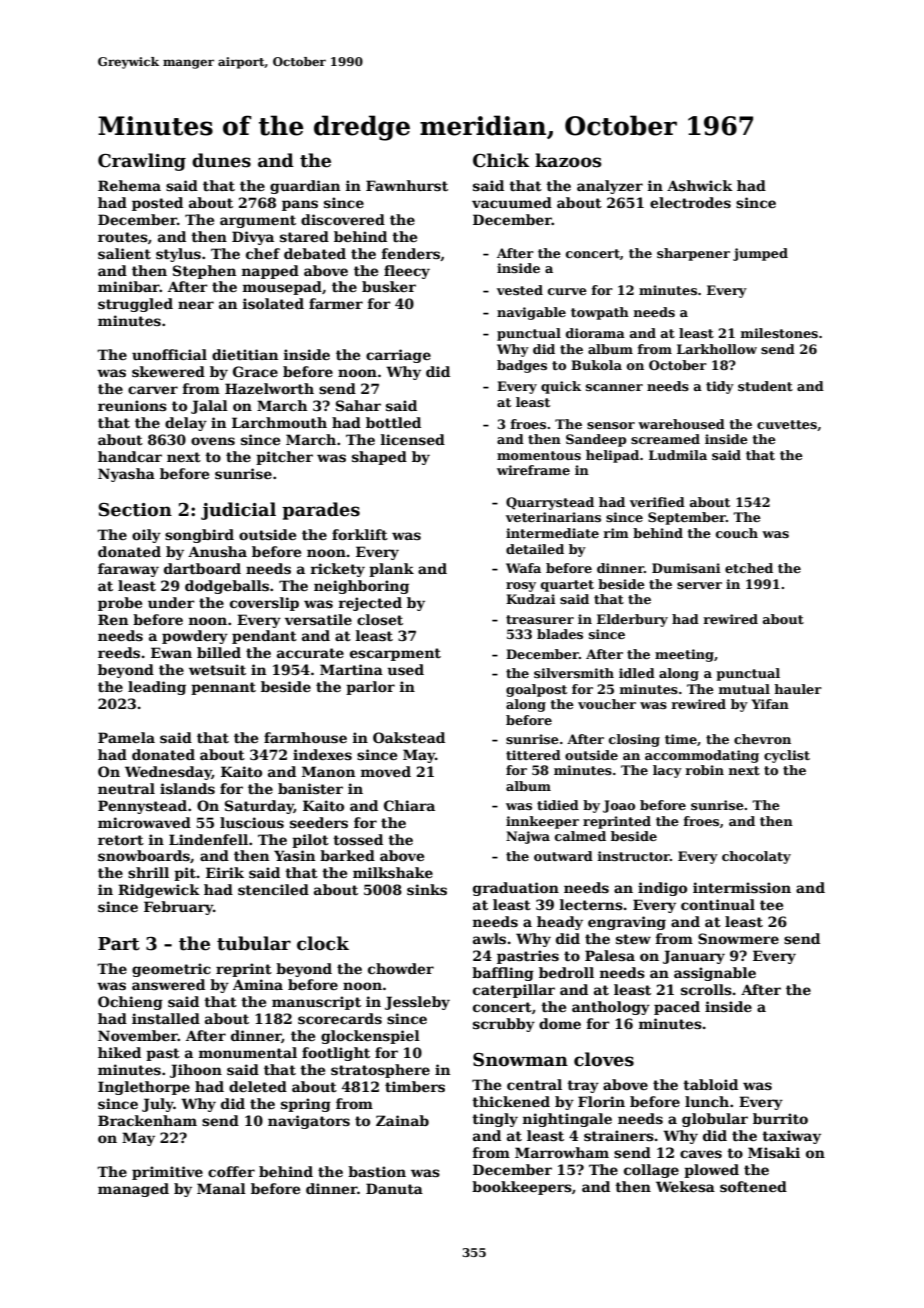 Image resolution: width=924 pixels, height=1308 pixels. Describe the element at coordinates (305, 737) in the image. I see `farmhouse` at that location.
